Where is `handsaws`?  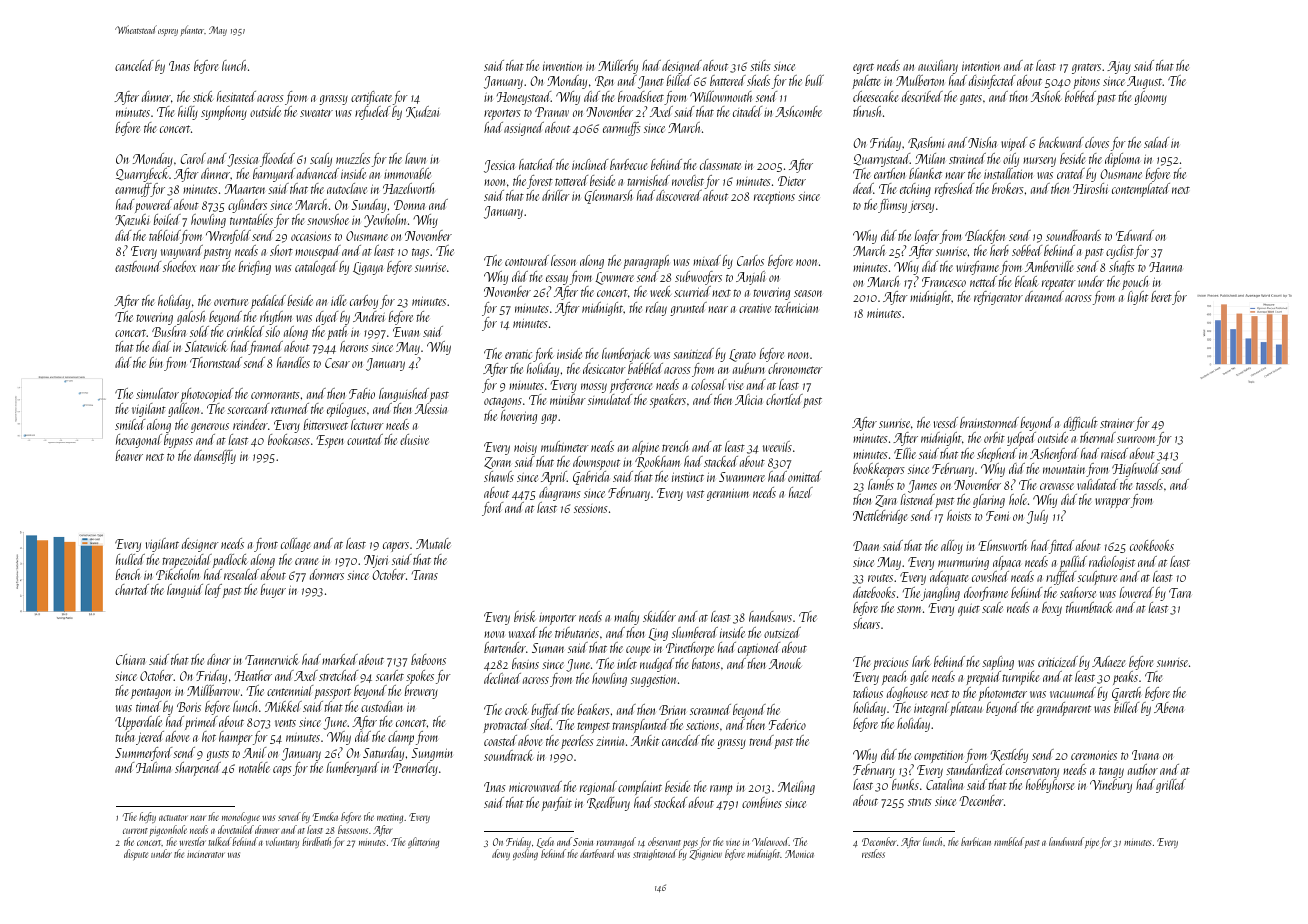
handsaws is located at coordinates (770, 616).
